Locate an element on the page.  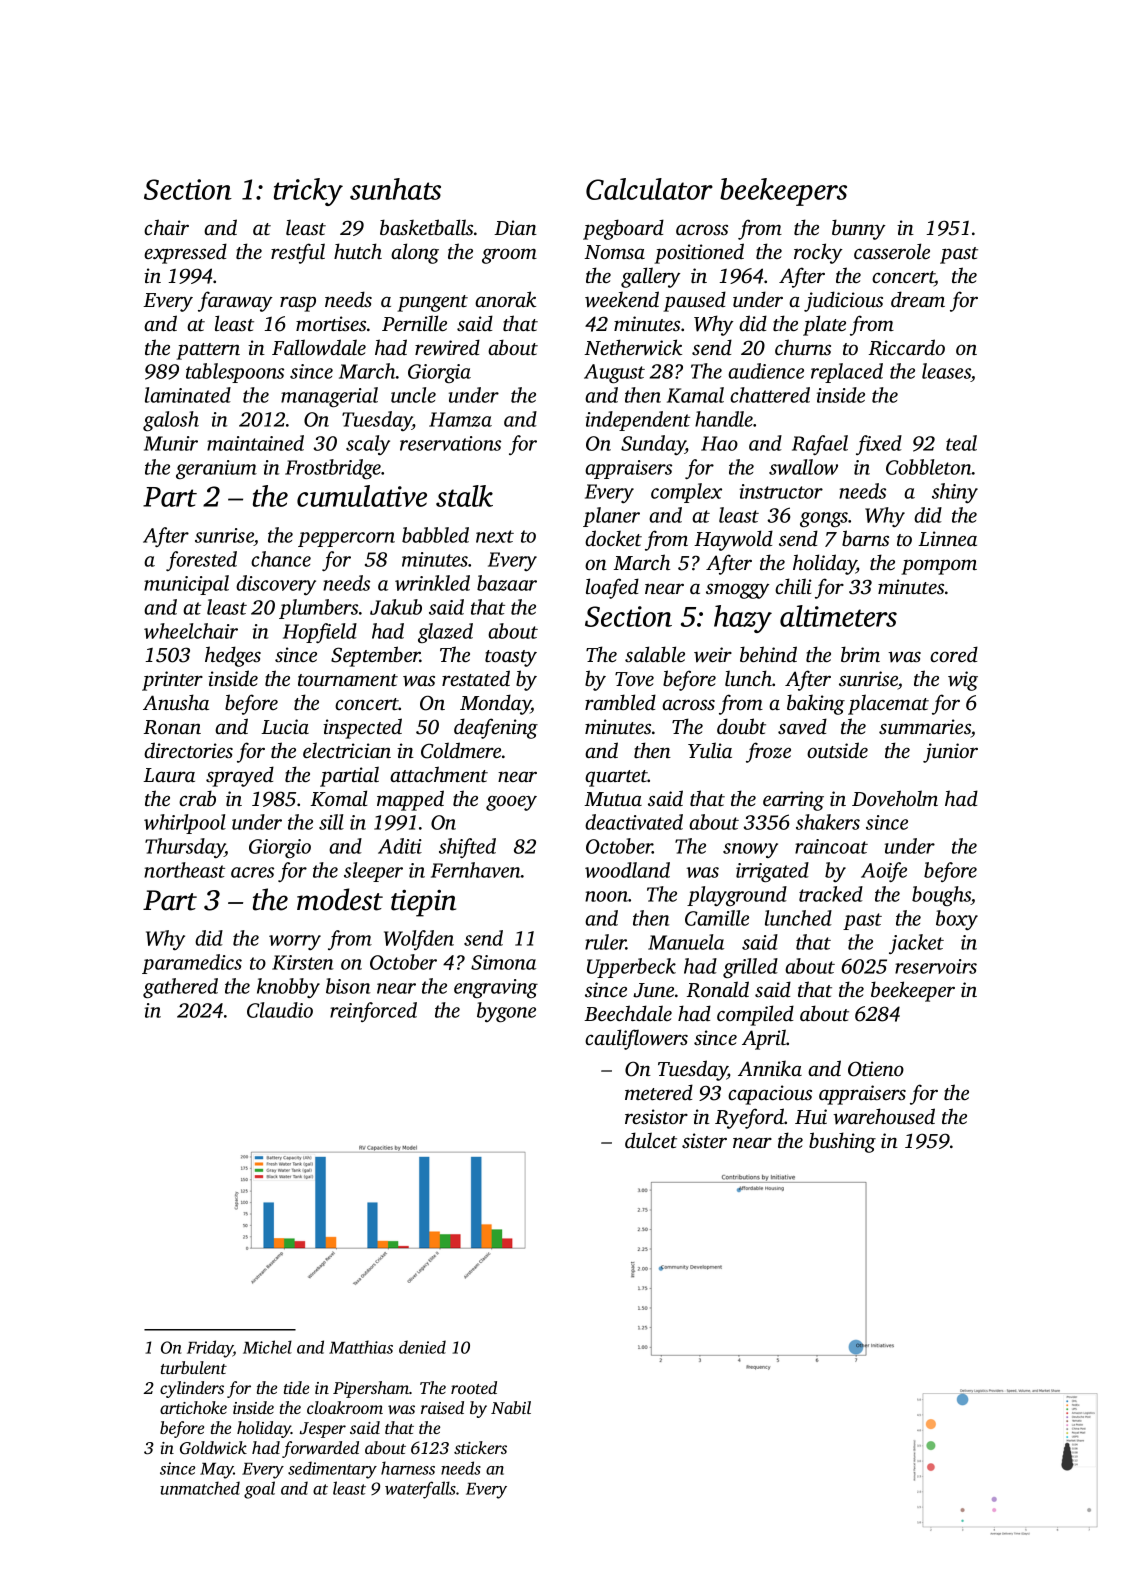
noon is located at coordinates (606, 896).
